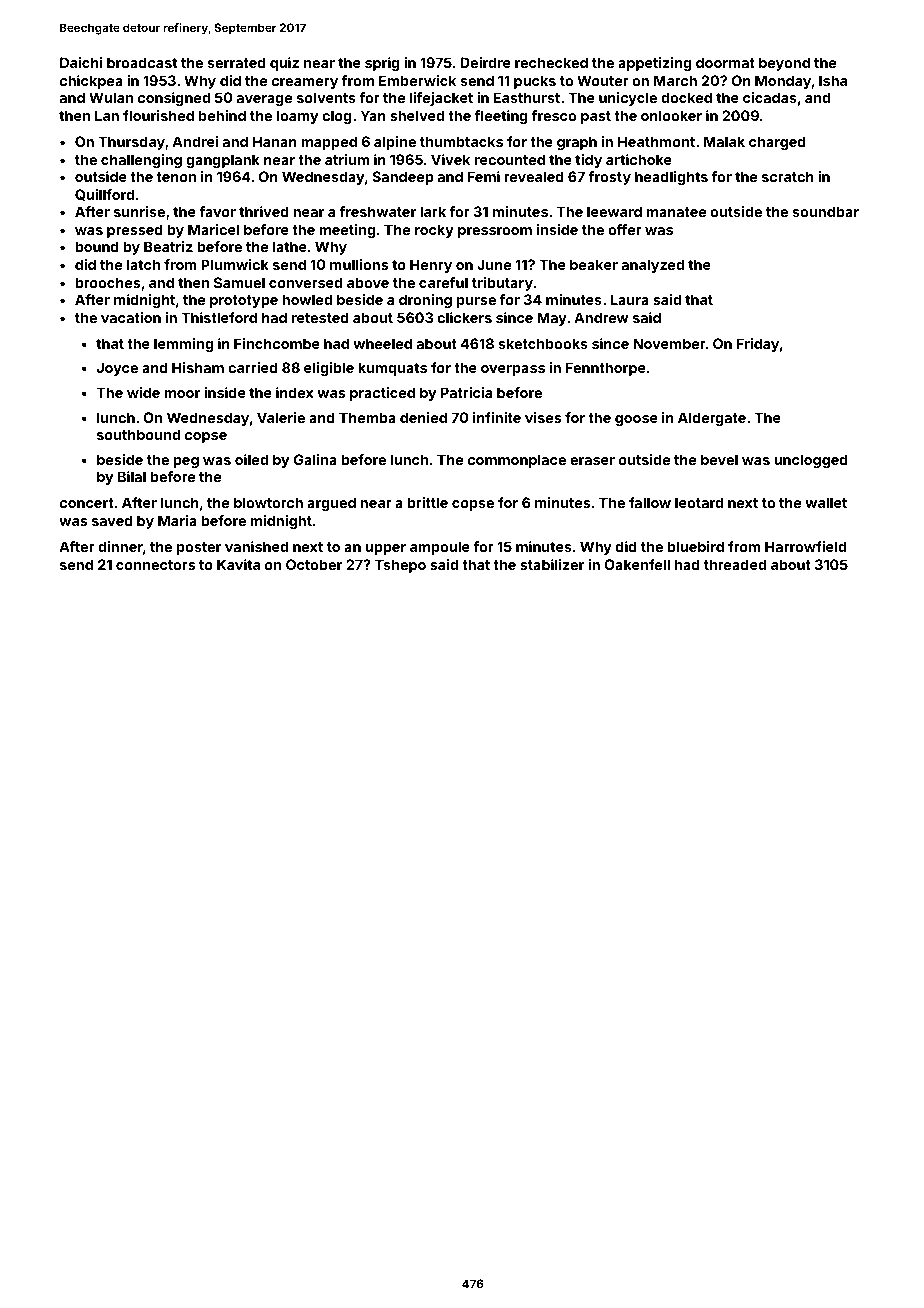 The height and width of the document is (1308, 924). I want to click on rechecked, so click(551, 62).
